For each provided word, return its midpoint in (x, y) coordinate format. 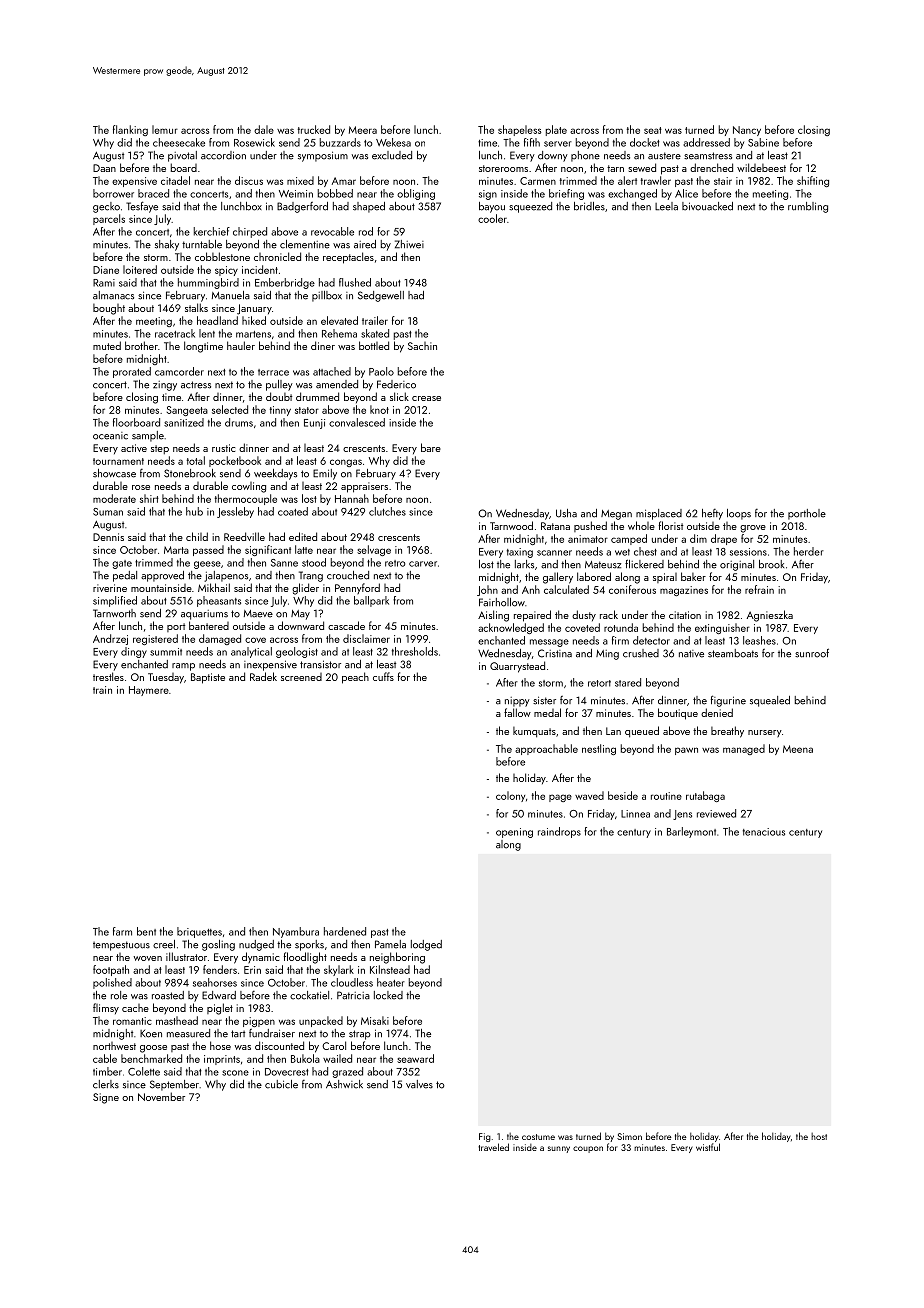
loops (739, 514)
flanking (130, 130)
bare (431, 447)
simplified (115, 601)
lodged (426, 945)
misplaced (659, 514)
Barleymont (691, 832)
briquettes (199, 932)
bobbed (335, 193)
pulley (279, 385)
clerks (106, 1084)
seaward (415, 1058)
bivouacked (707, 206)
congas (346, 463)
